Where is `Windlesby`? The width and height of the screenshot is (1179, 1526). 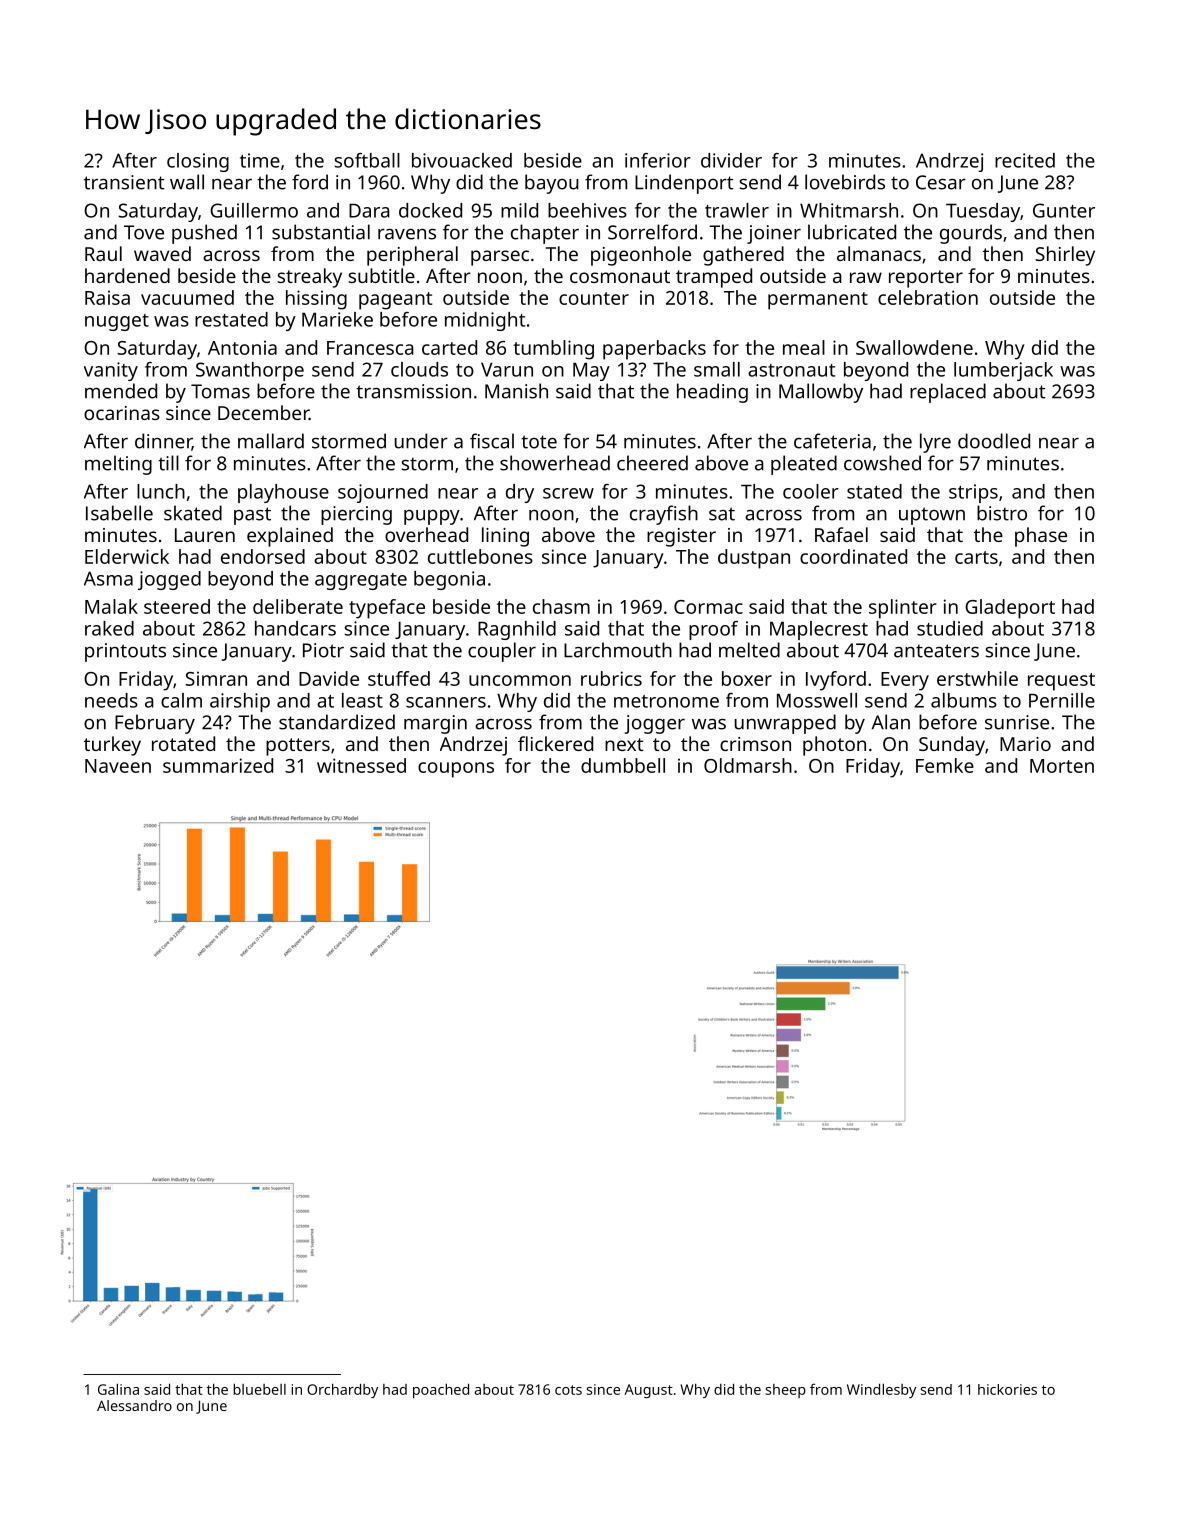
Windlesby is located at coordinates (881, 1391).
